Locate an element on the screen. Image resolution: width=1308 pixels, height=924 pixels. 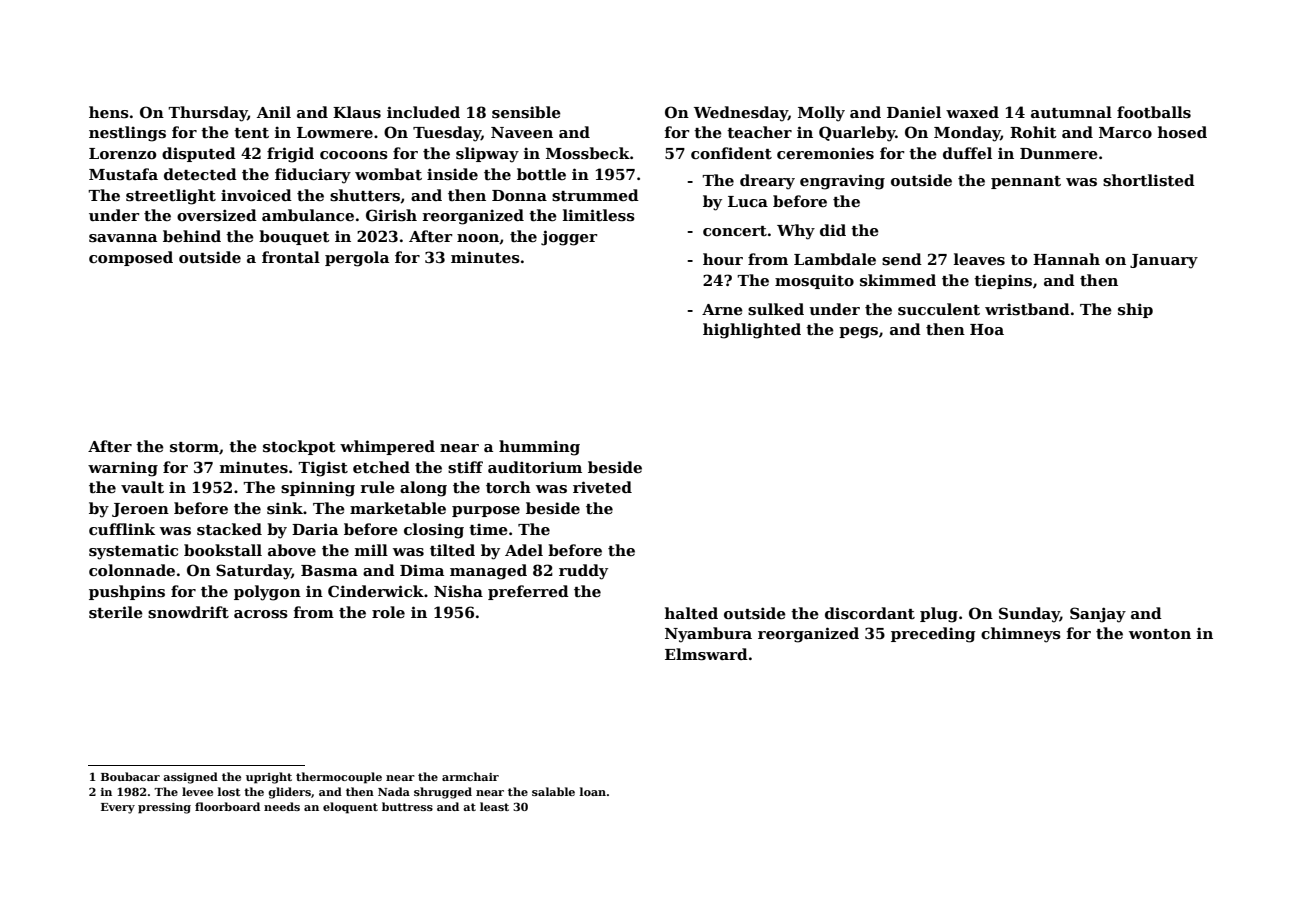
Hannah is located at coordinates (1066, 259).
